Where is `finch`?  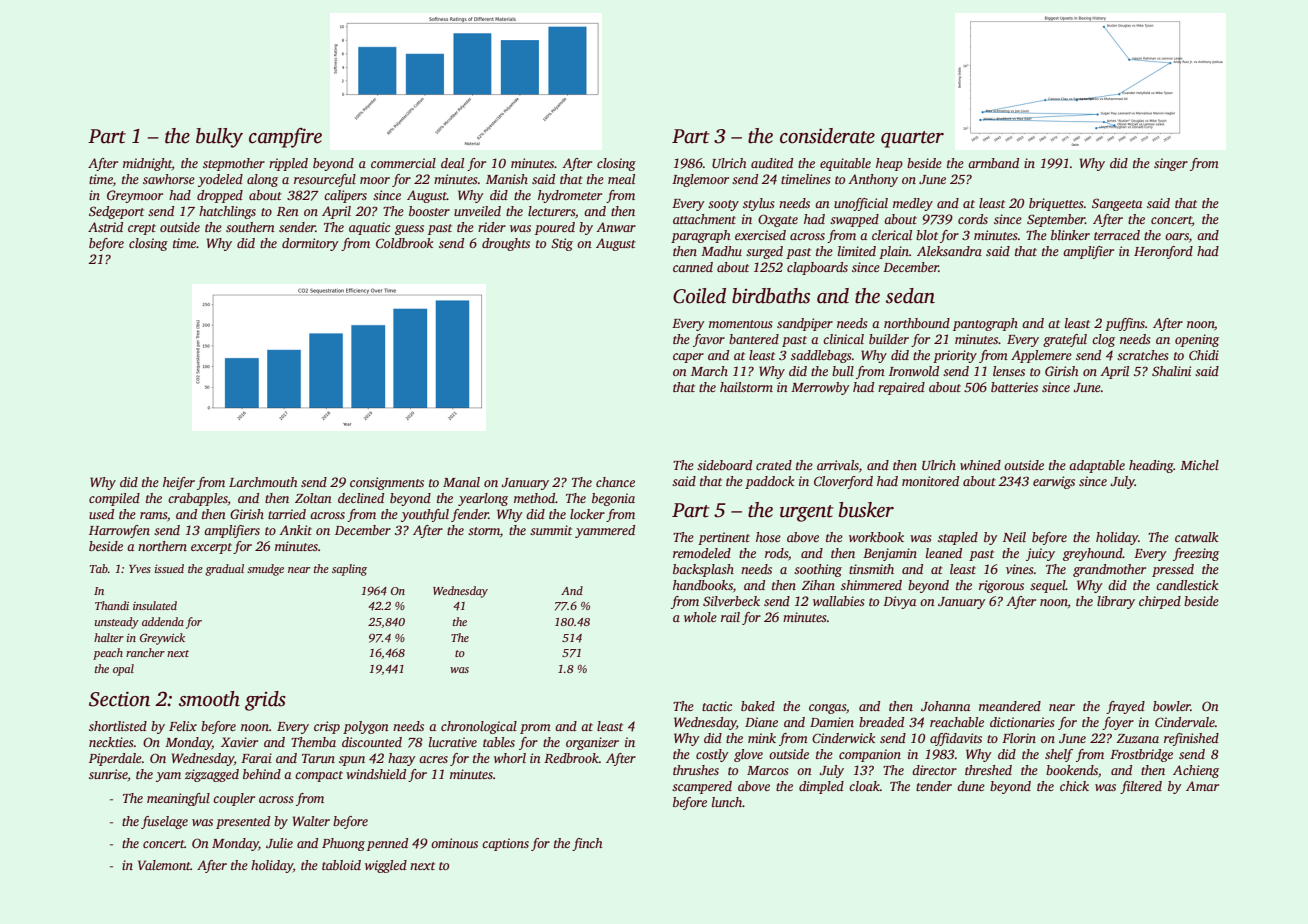
finch is located at coordinates (587, 844).
